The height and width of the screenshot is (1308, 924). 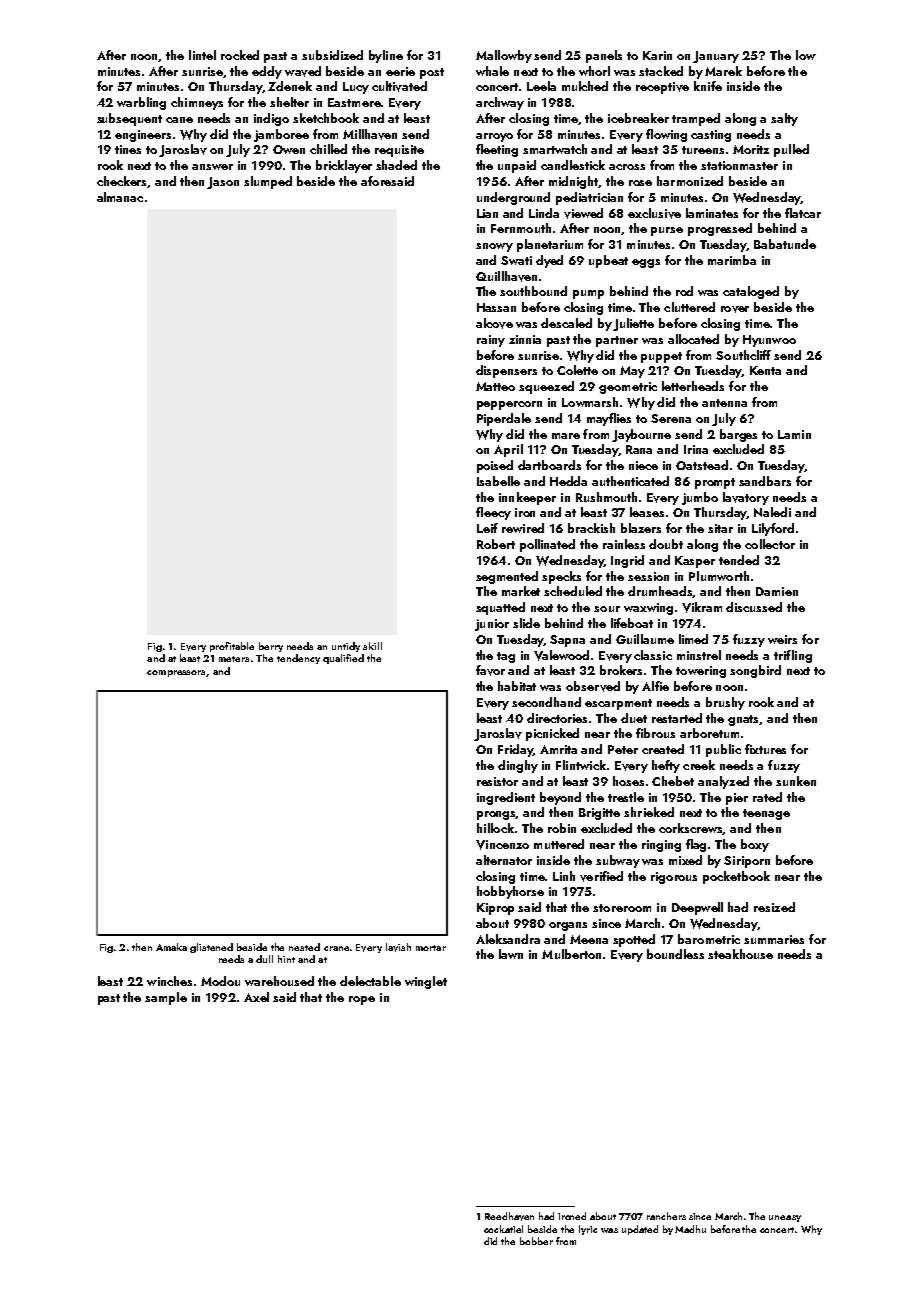 I want to click on compressors, so click(x=176, y=673).
